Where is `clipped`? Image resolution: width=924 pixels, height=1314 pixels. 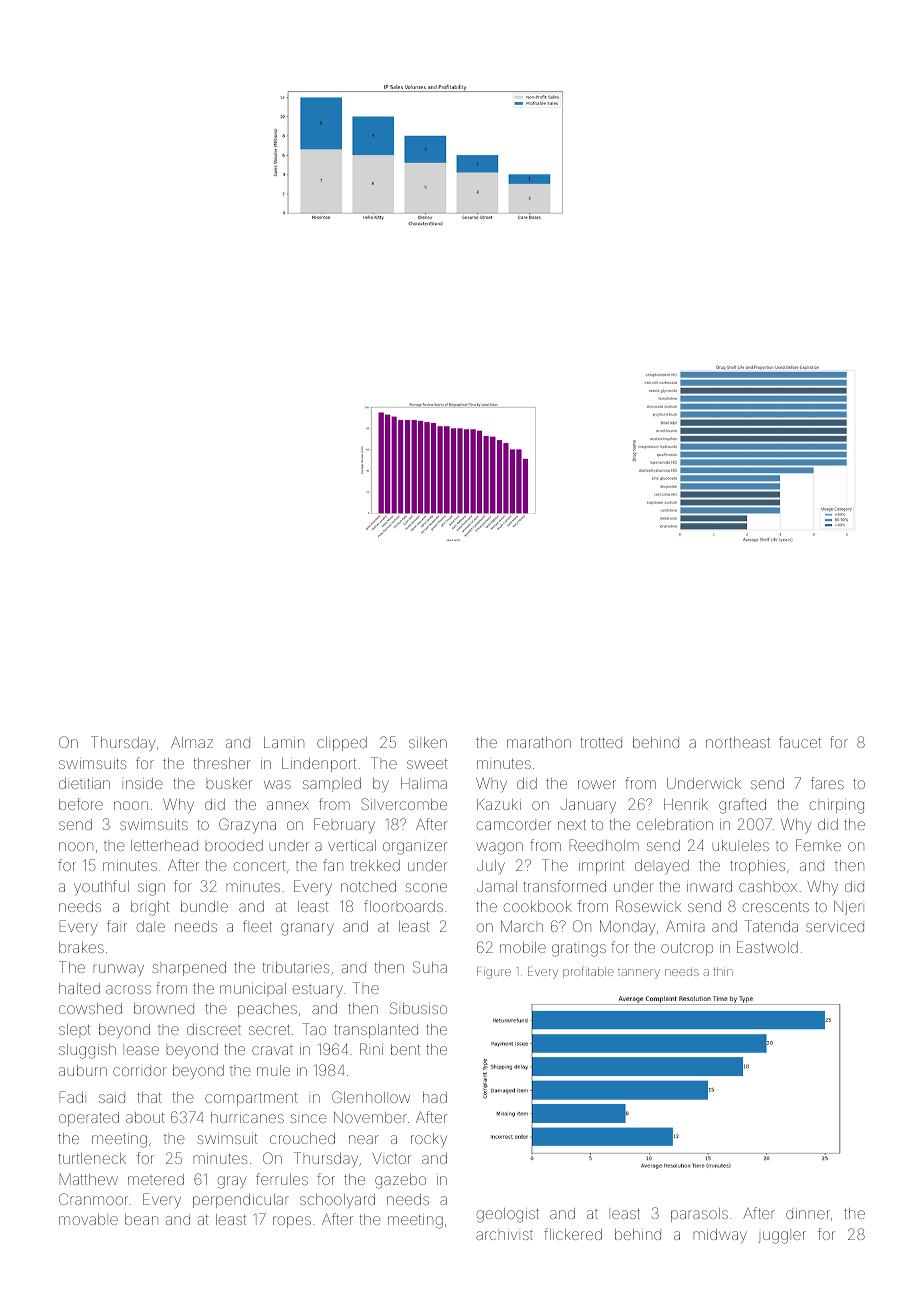
clipped is located at coordinates (342, 744).
